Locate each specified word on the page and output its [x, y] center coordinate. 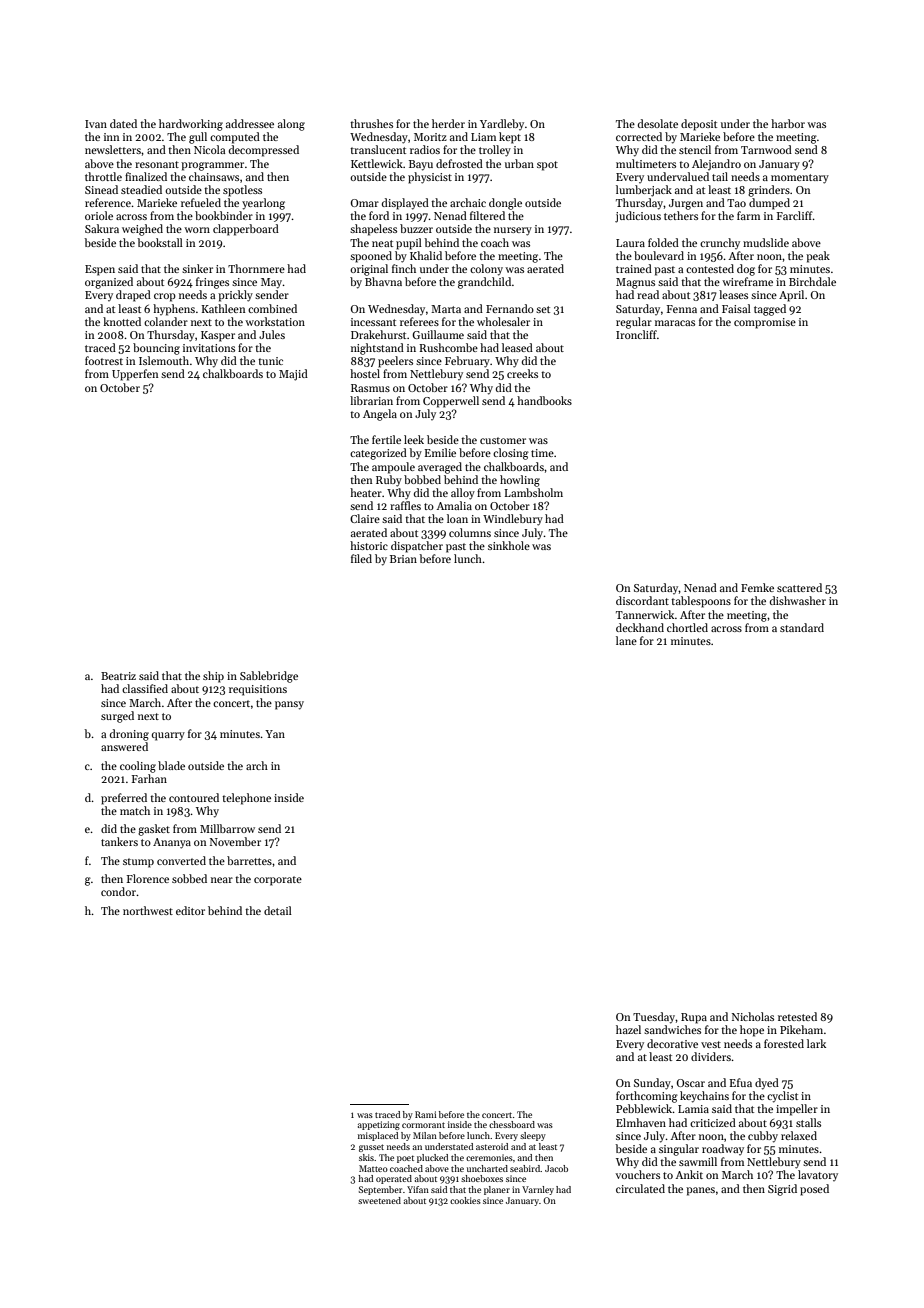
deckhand [640, 627]
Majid [293, 375]
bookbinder [224, 215]
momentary [800, 179]
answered [124, 746]
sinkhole [509, 545]
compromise [765, 323]
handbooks [544, 400]
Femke [757, 587]
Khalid [426, 255]
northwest [148, 910]
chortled [687, 627]
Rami [426, 1114]
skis [366, 1157]
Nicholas [753, 1016]
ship [213, 677]
